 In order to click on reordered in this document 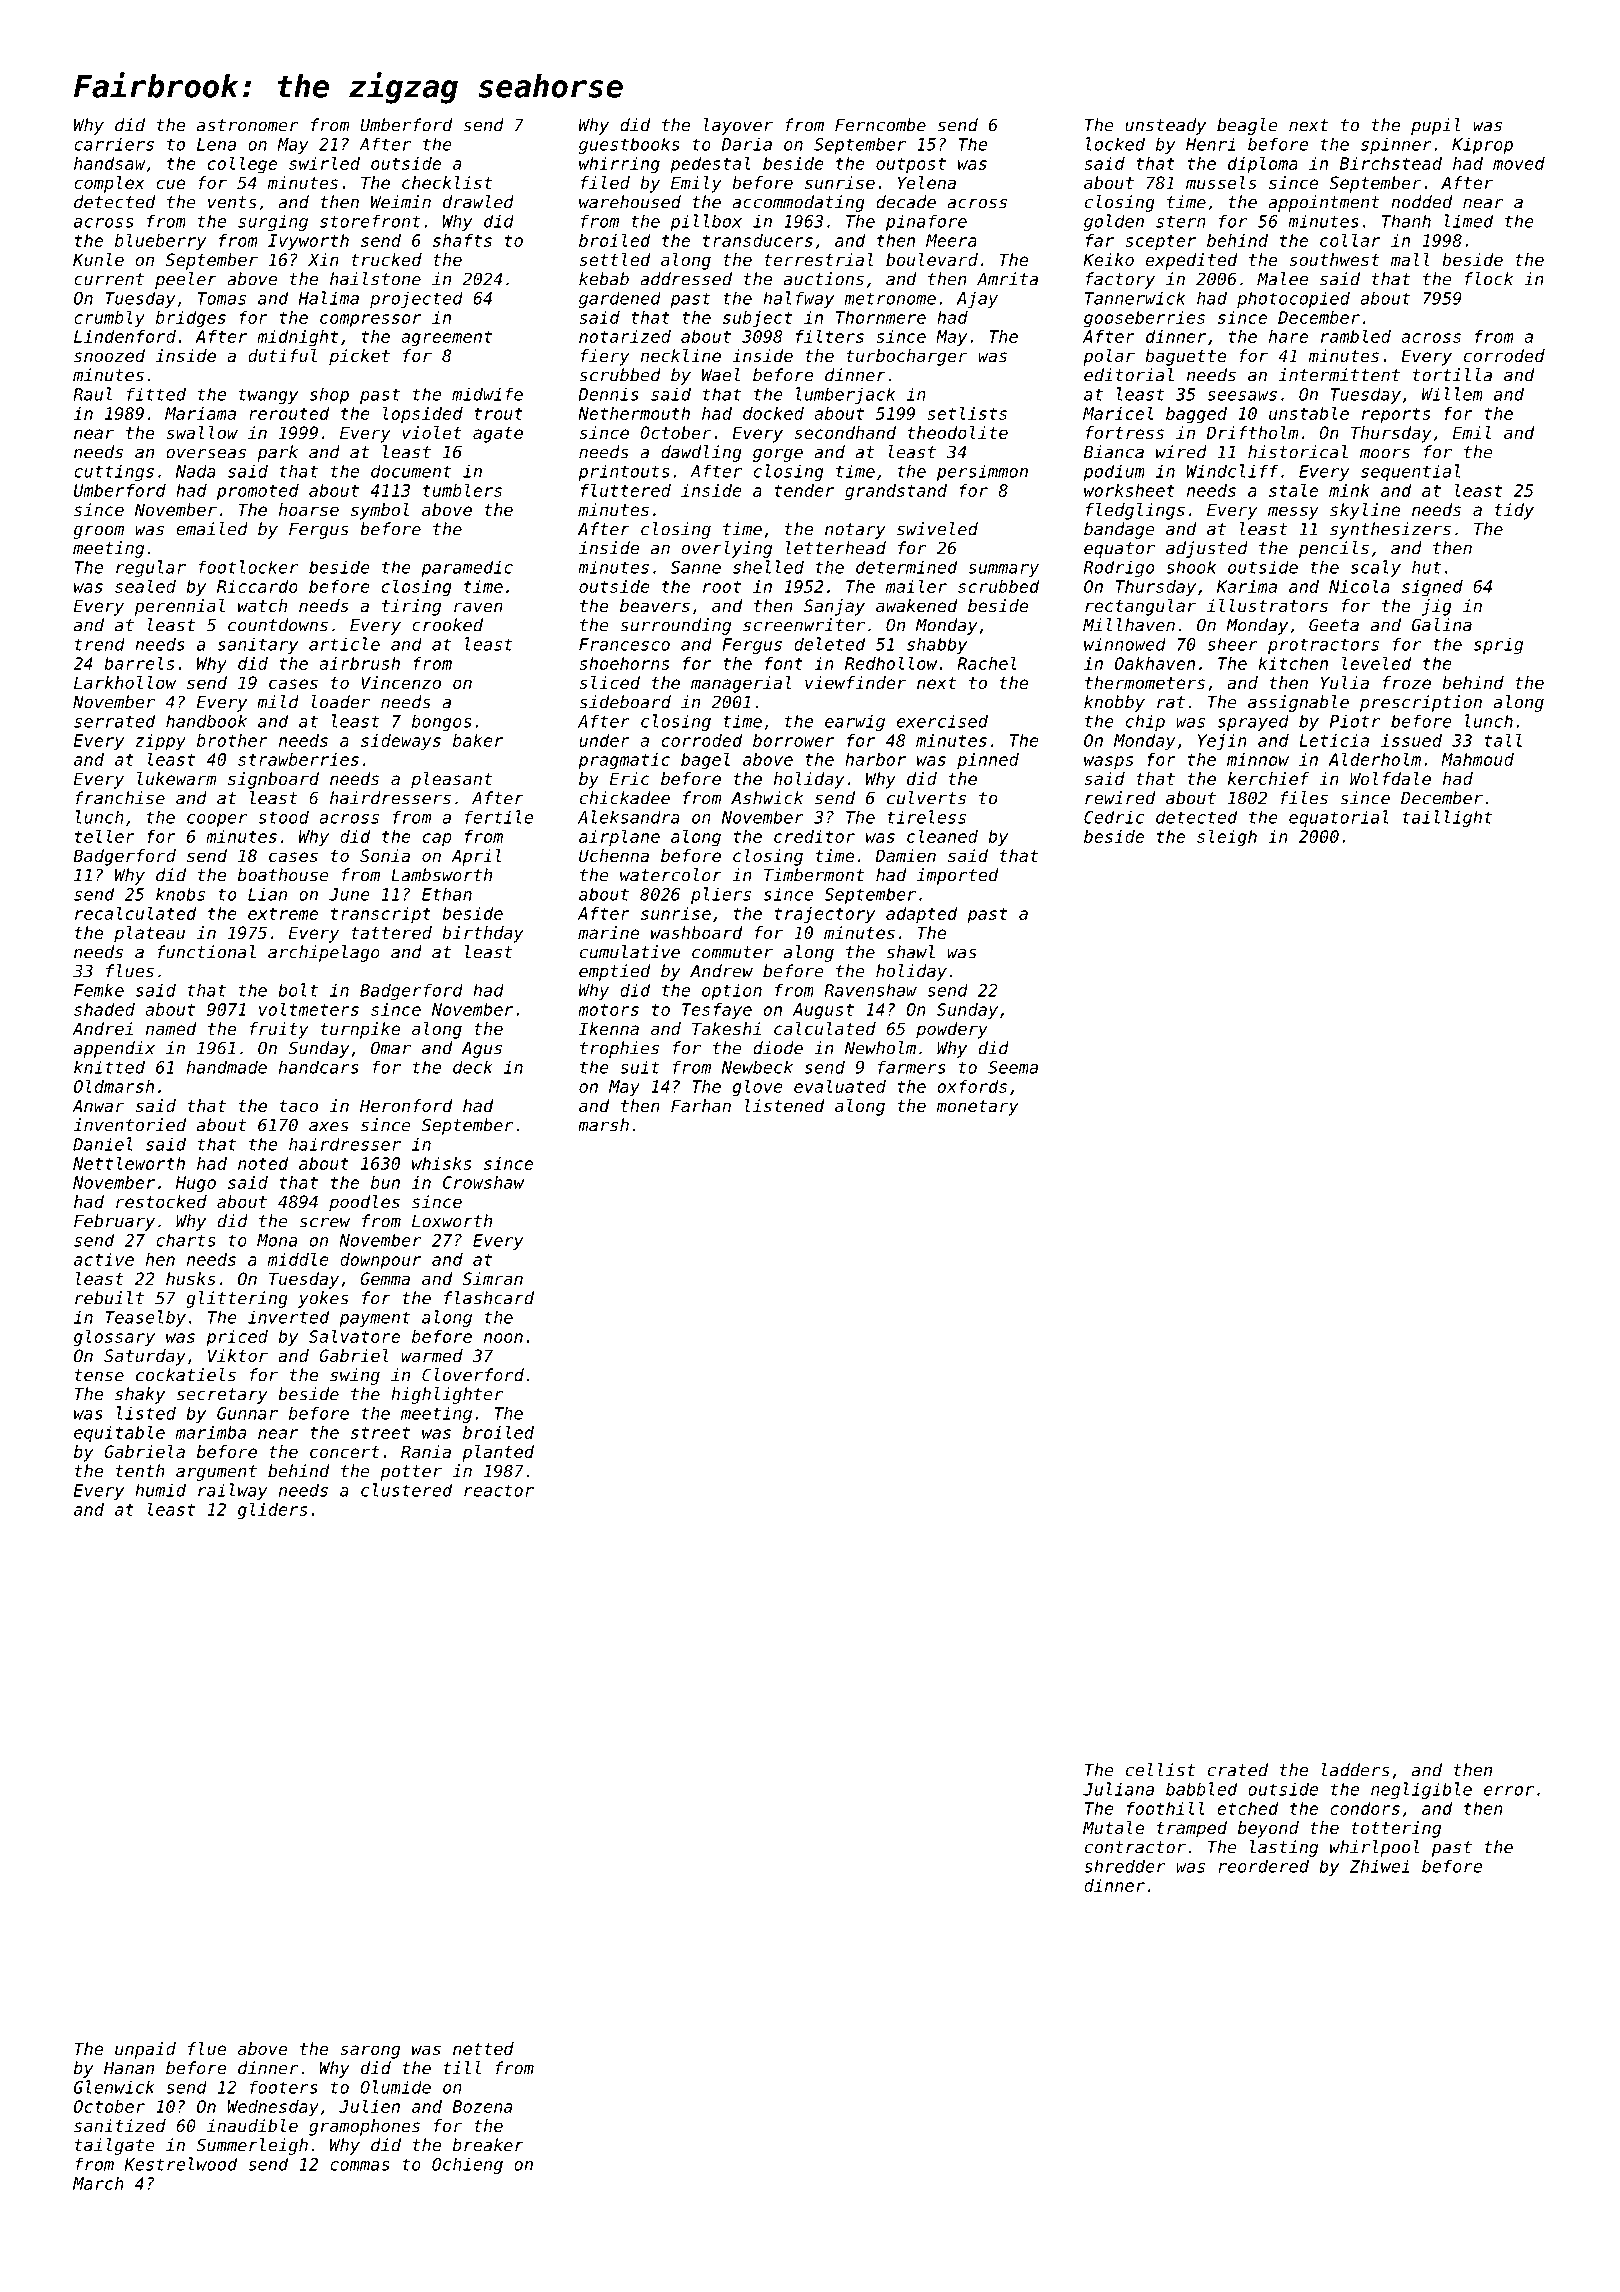, I will do `click(1263, 1866)`.
